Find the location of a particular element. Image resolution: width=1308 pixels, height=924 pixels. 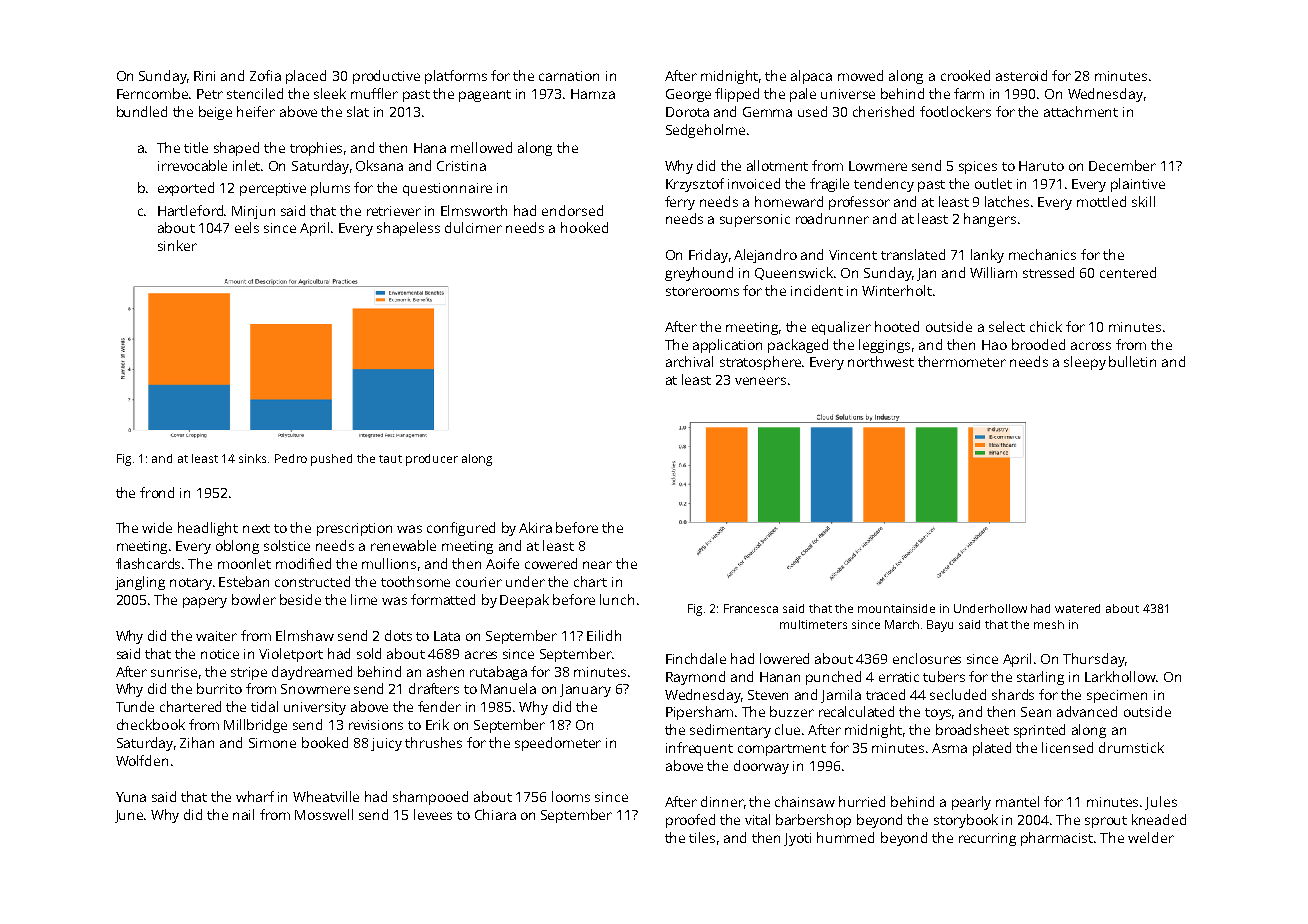

placed is located at coordinates (306, 77).
